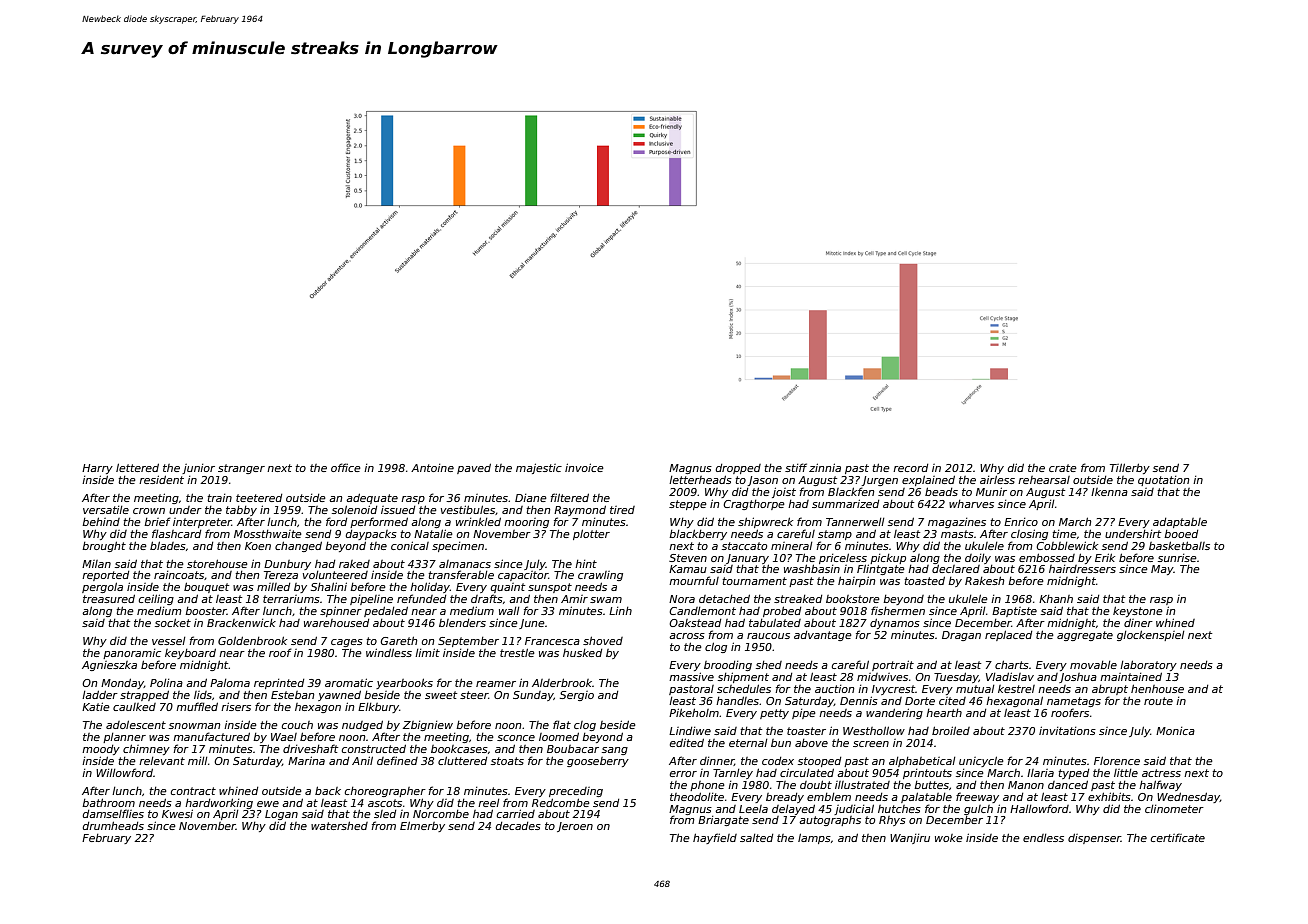 The image size is (1308, 924). What do you see at coordinates (193, 791) in the document?
I see `contract` at bounding box center [193, 791].
